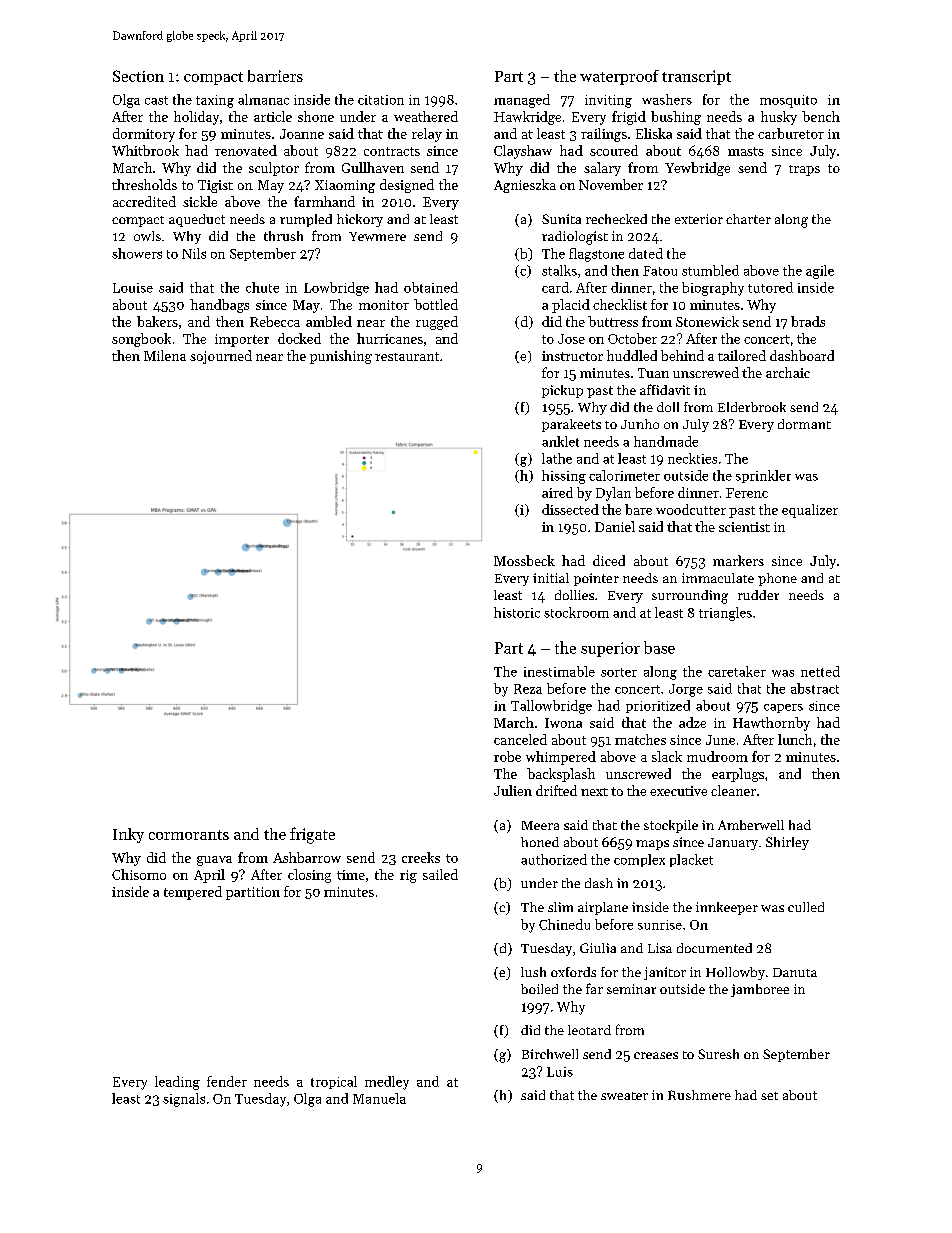 Image resolution: width=952 pixels, height=1233 pixels. I want to click on Inky, so click(128, 835).
